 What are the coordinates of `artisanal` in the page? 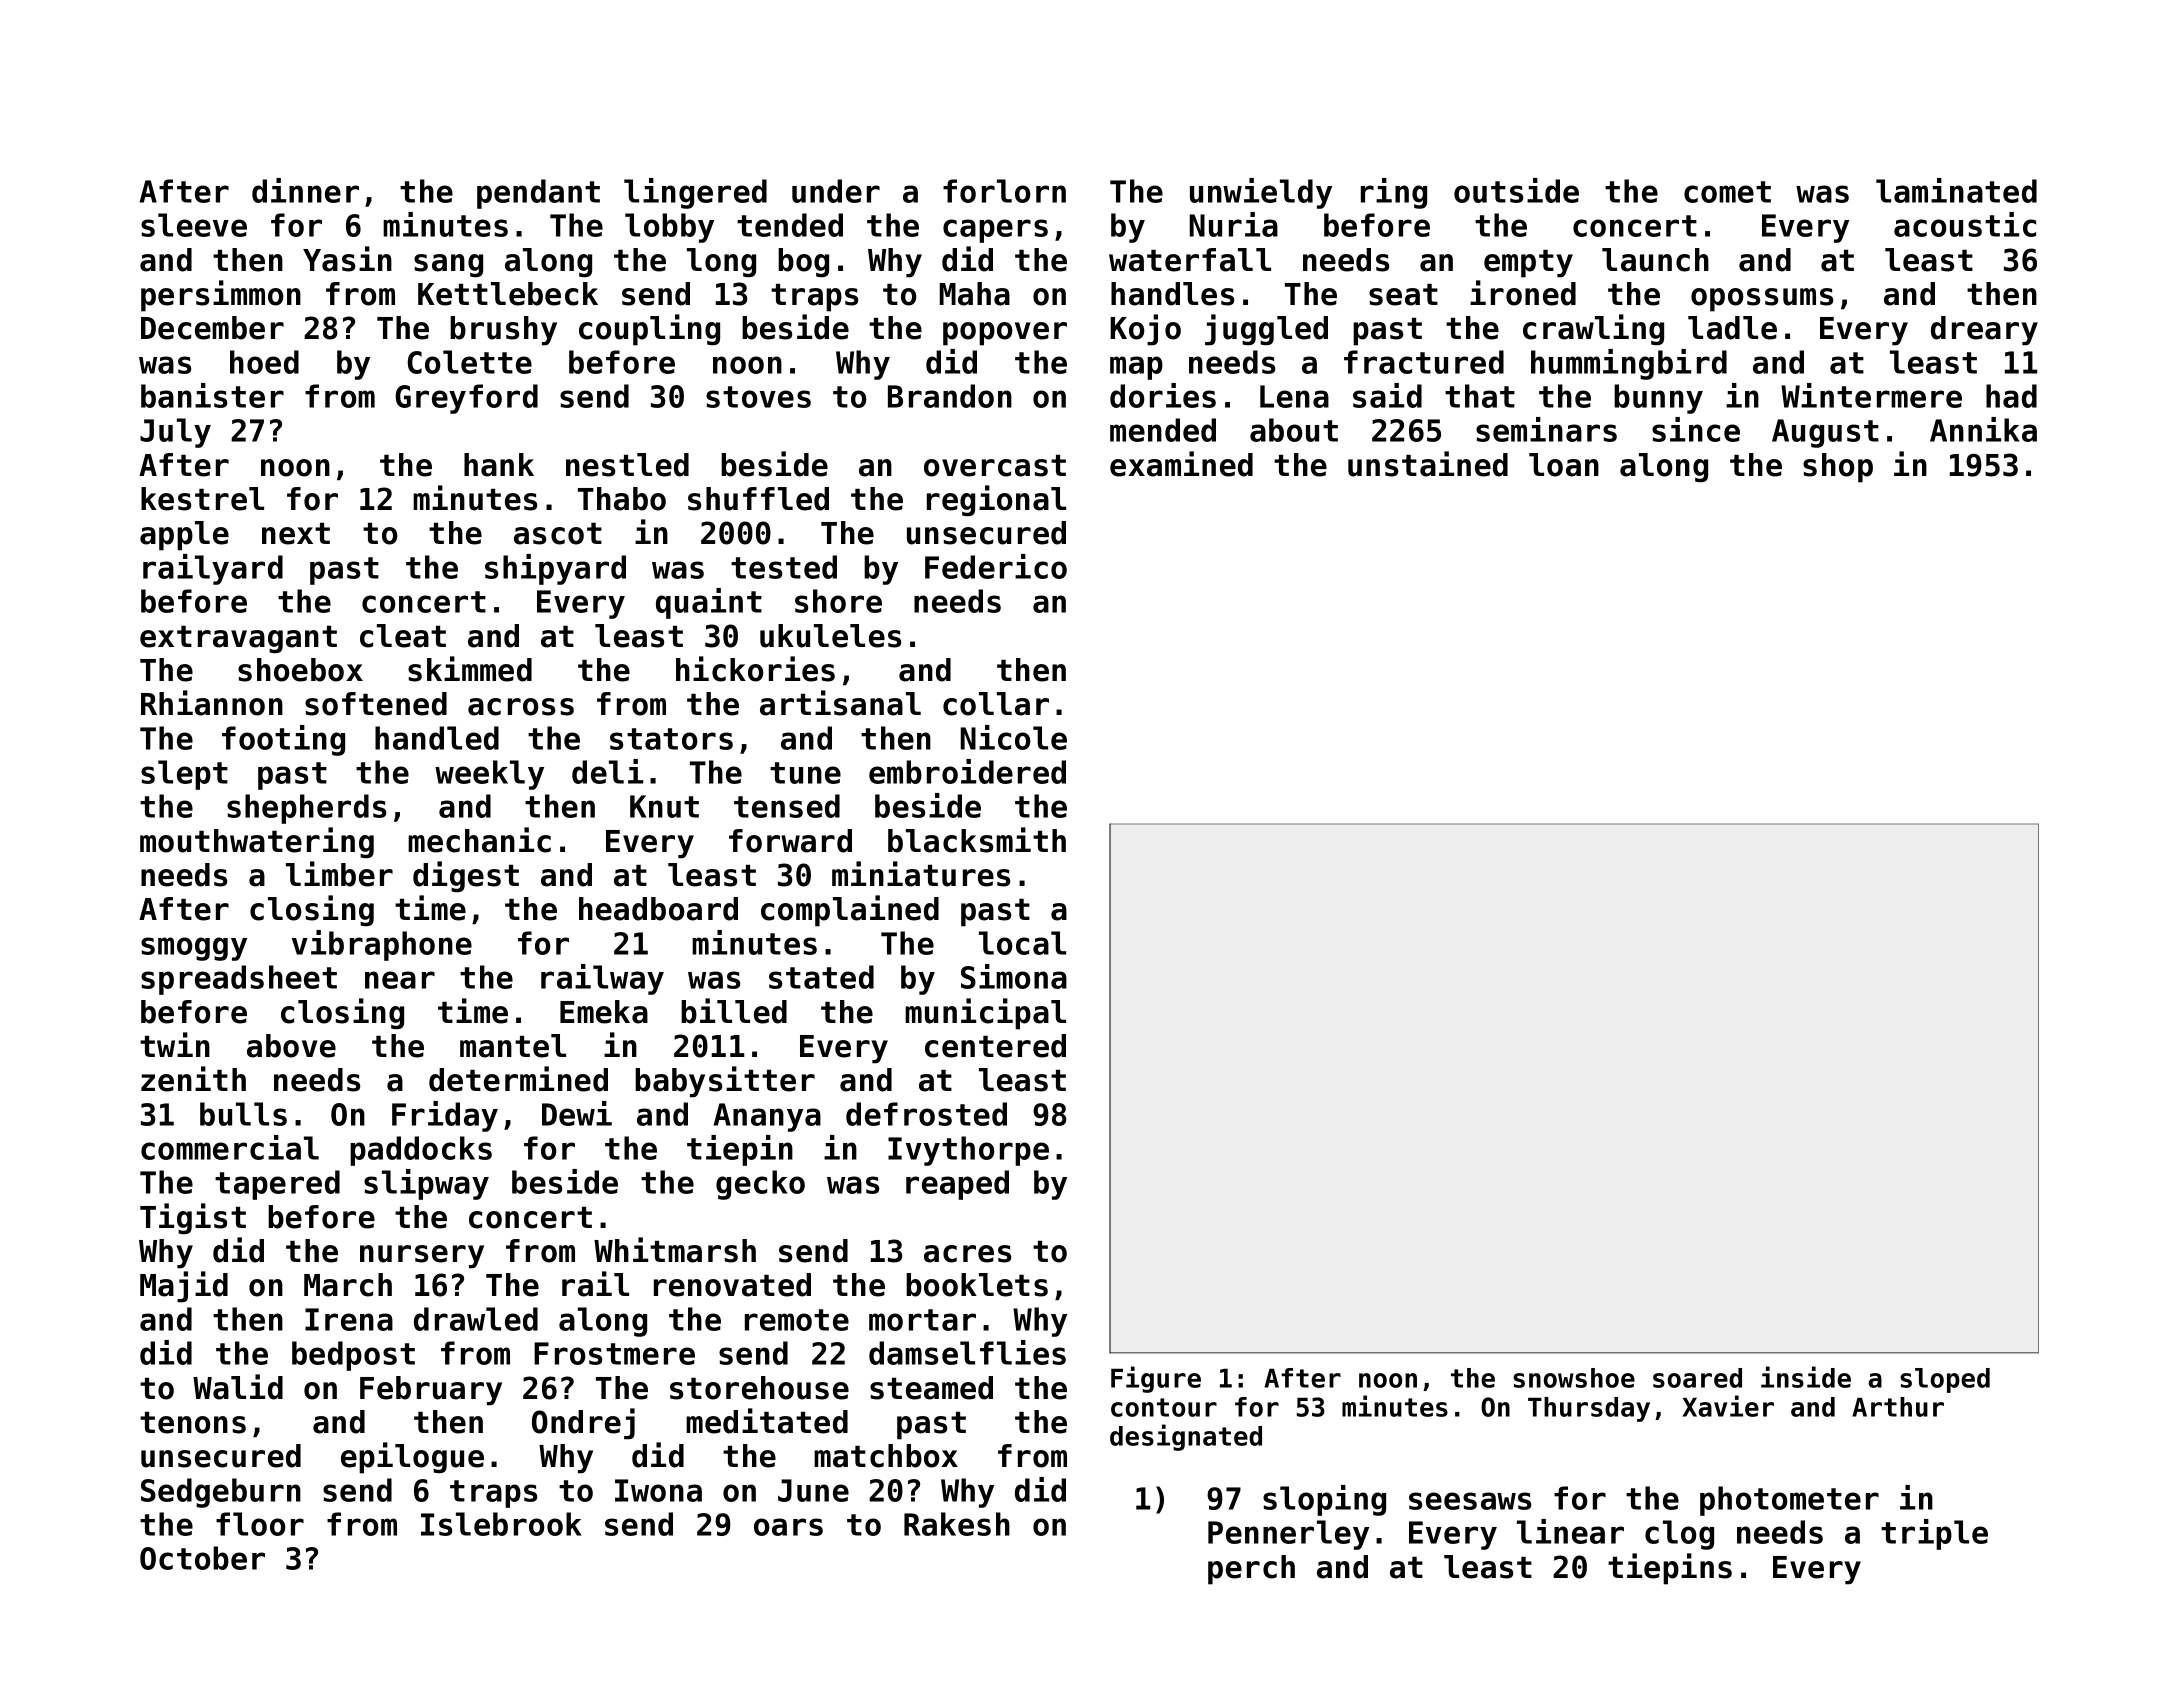 It's located at (840, 703).
